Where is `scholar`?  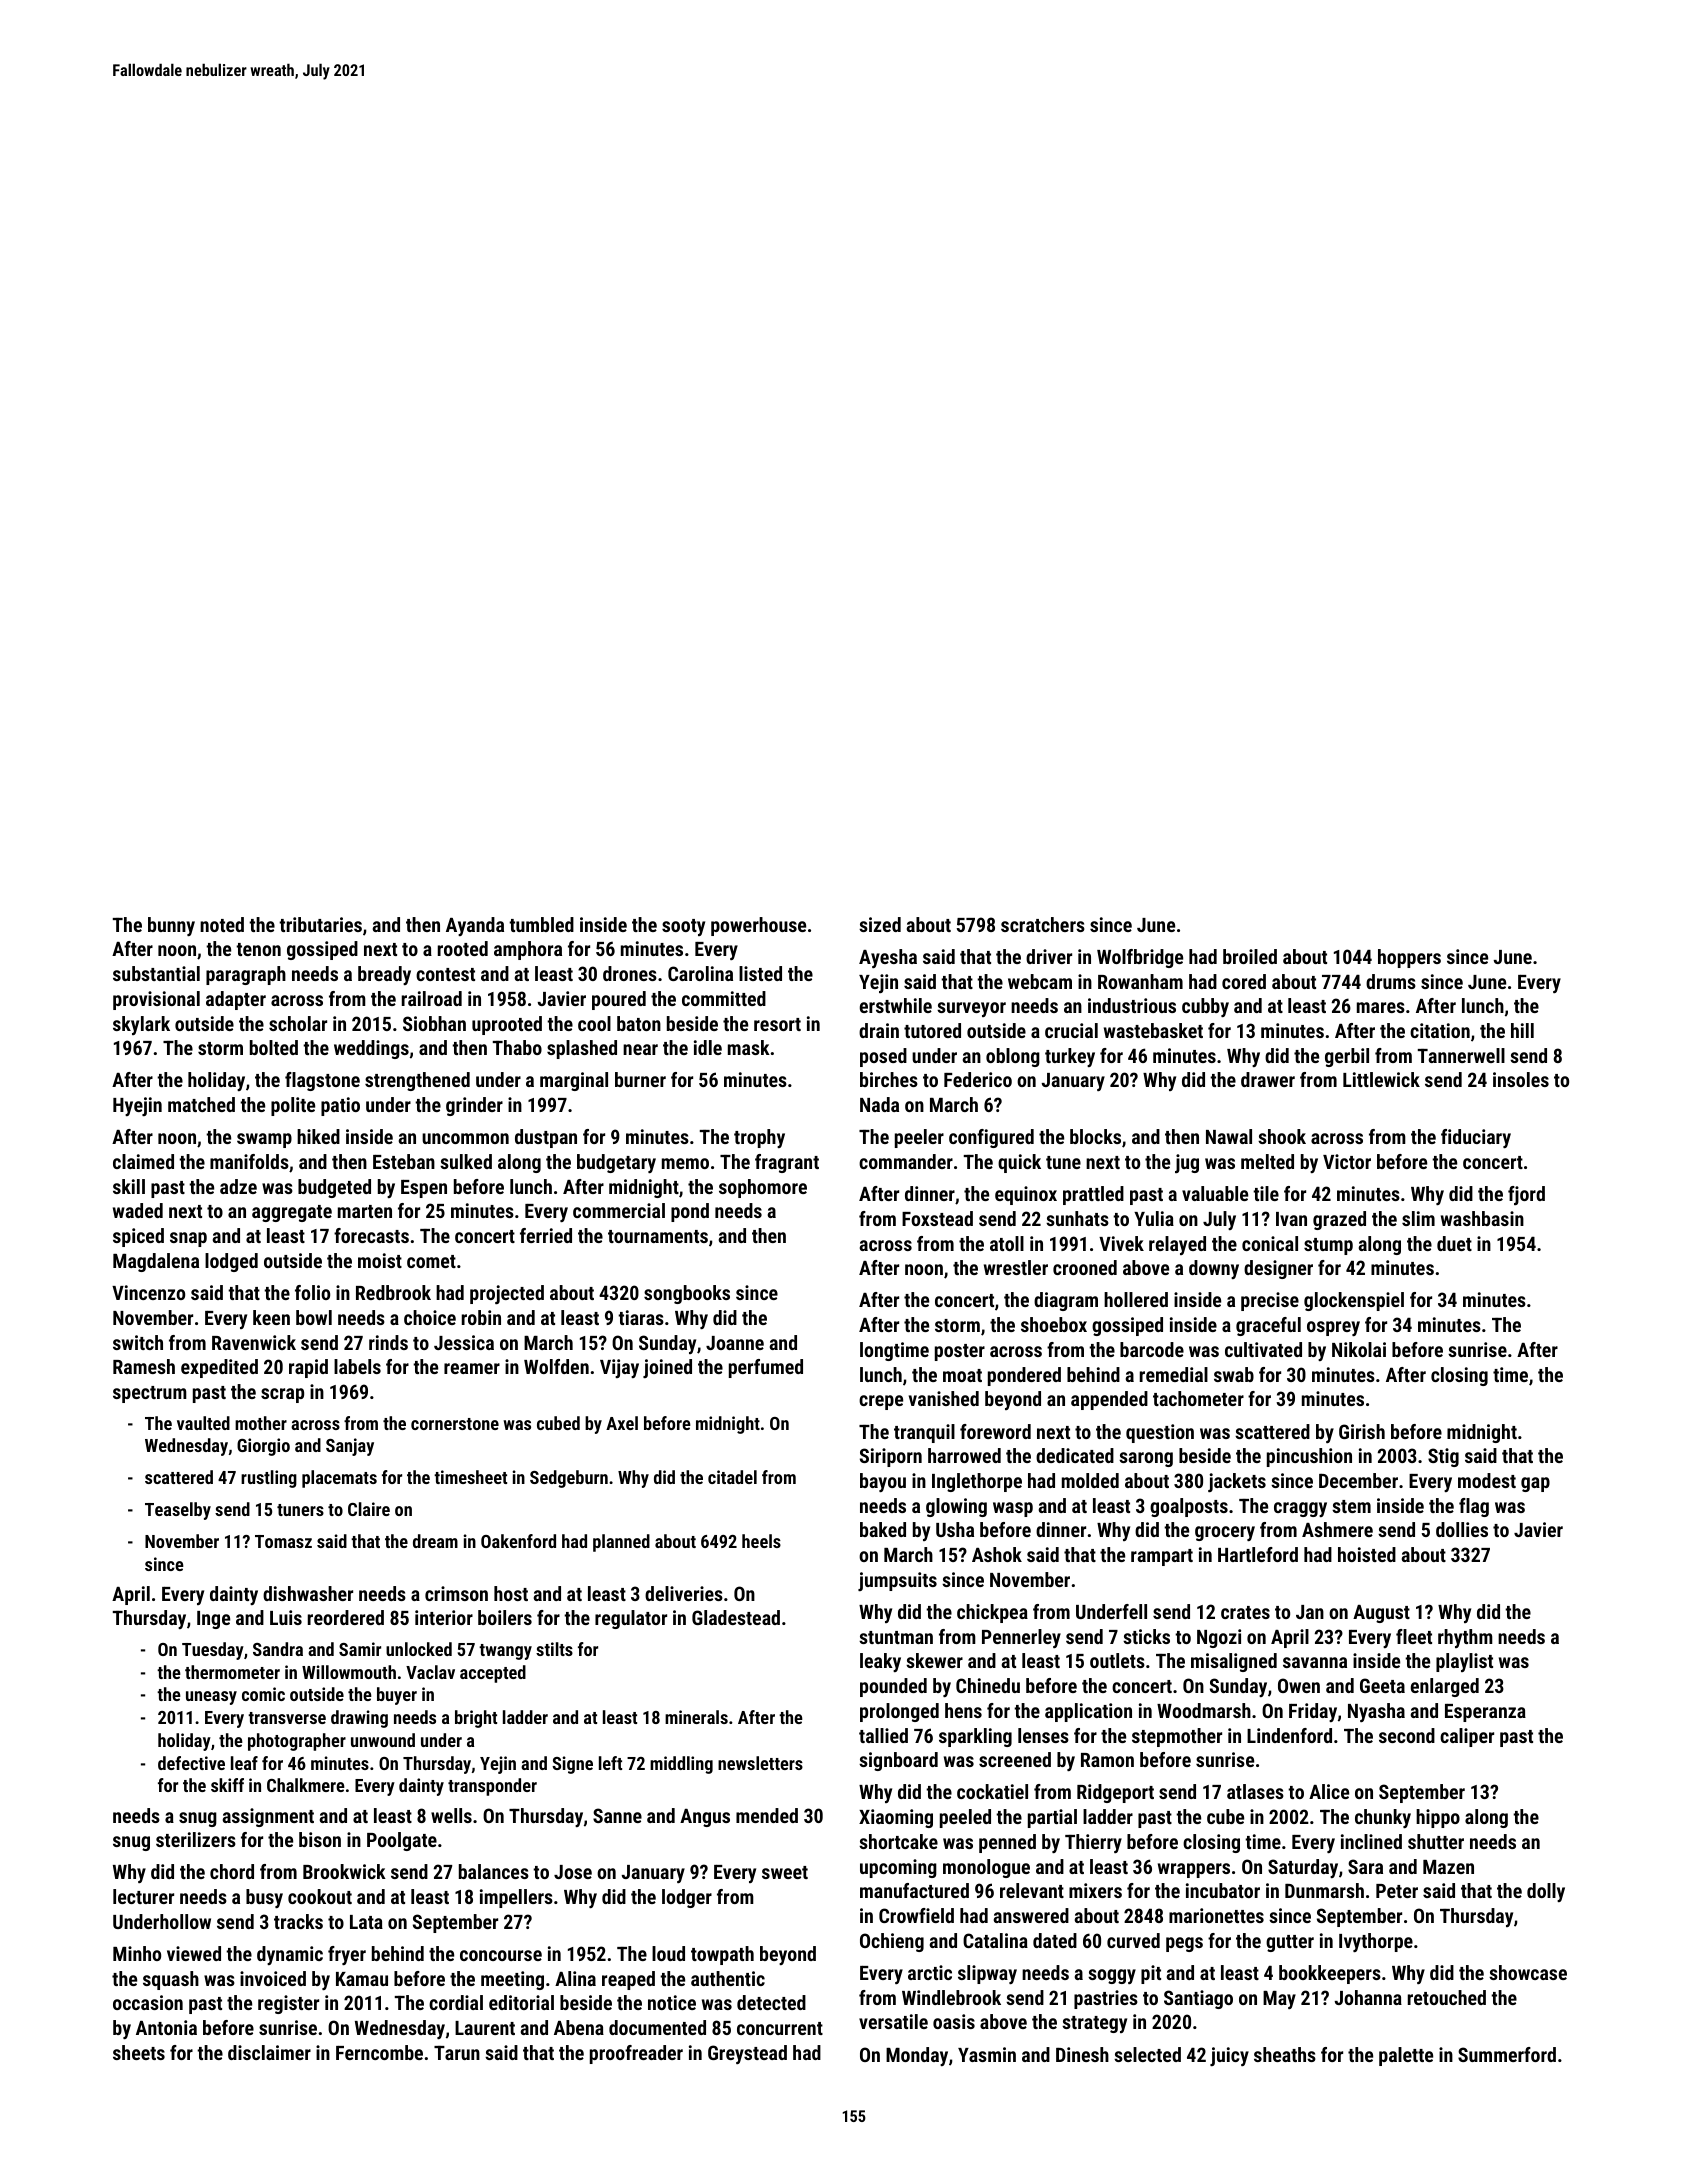
scholar is located at coordinates (298, 1023).
